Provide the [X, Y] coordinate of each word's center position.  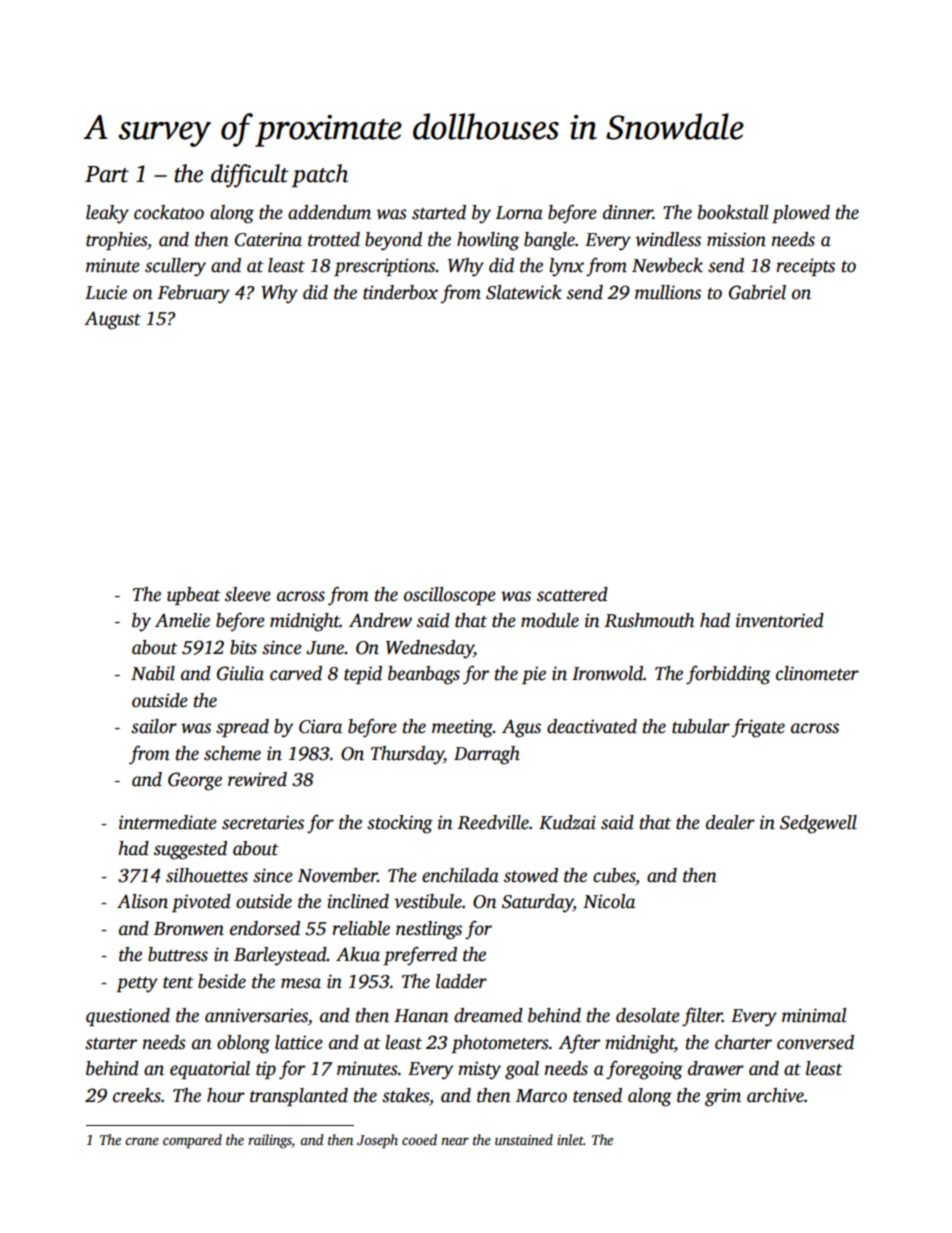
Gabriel [757, 292]
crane [142, 1141]
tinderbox [400, 292]
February [193, 294]
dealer [730, 822]
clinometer [817, 673]
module [550, 620]
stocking [400, 824]
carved [296, 673]
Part [107, 174]
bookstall [733, 212]
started [439, 212]
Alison [142, 901]
